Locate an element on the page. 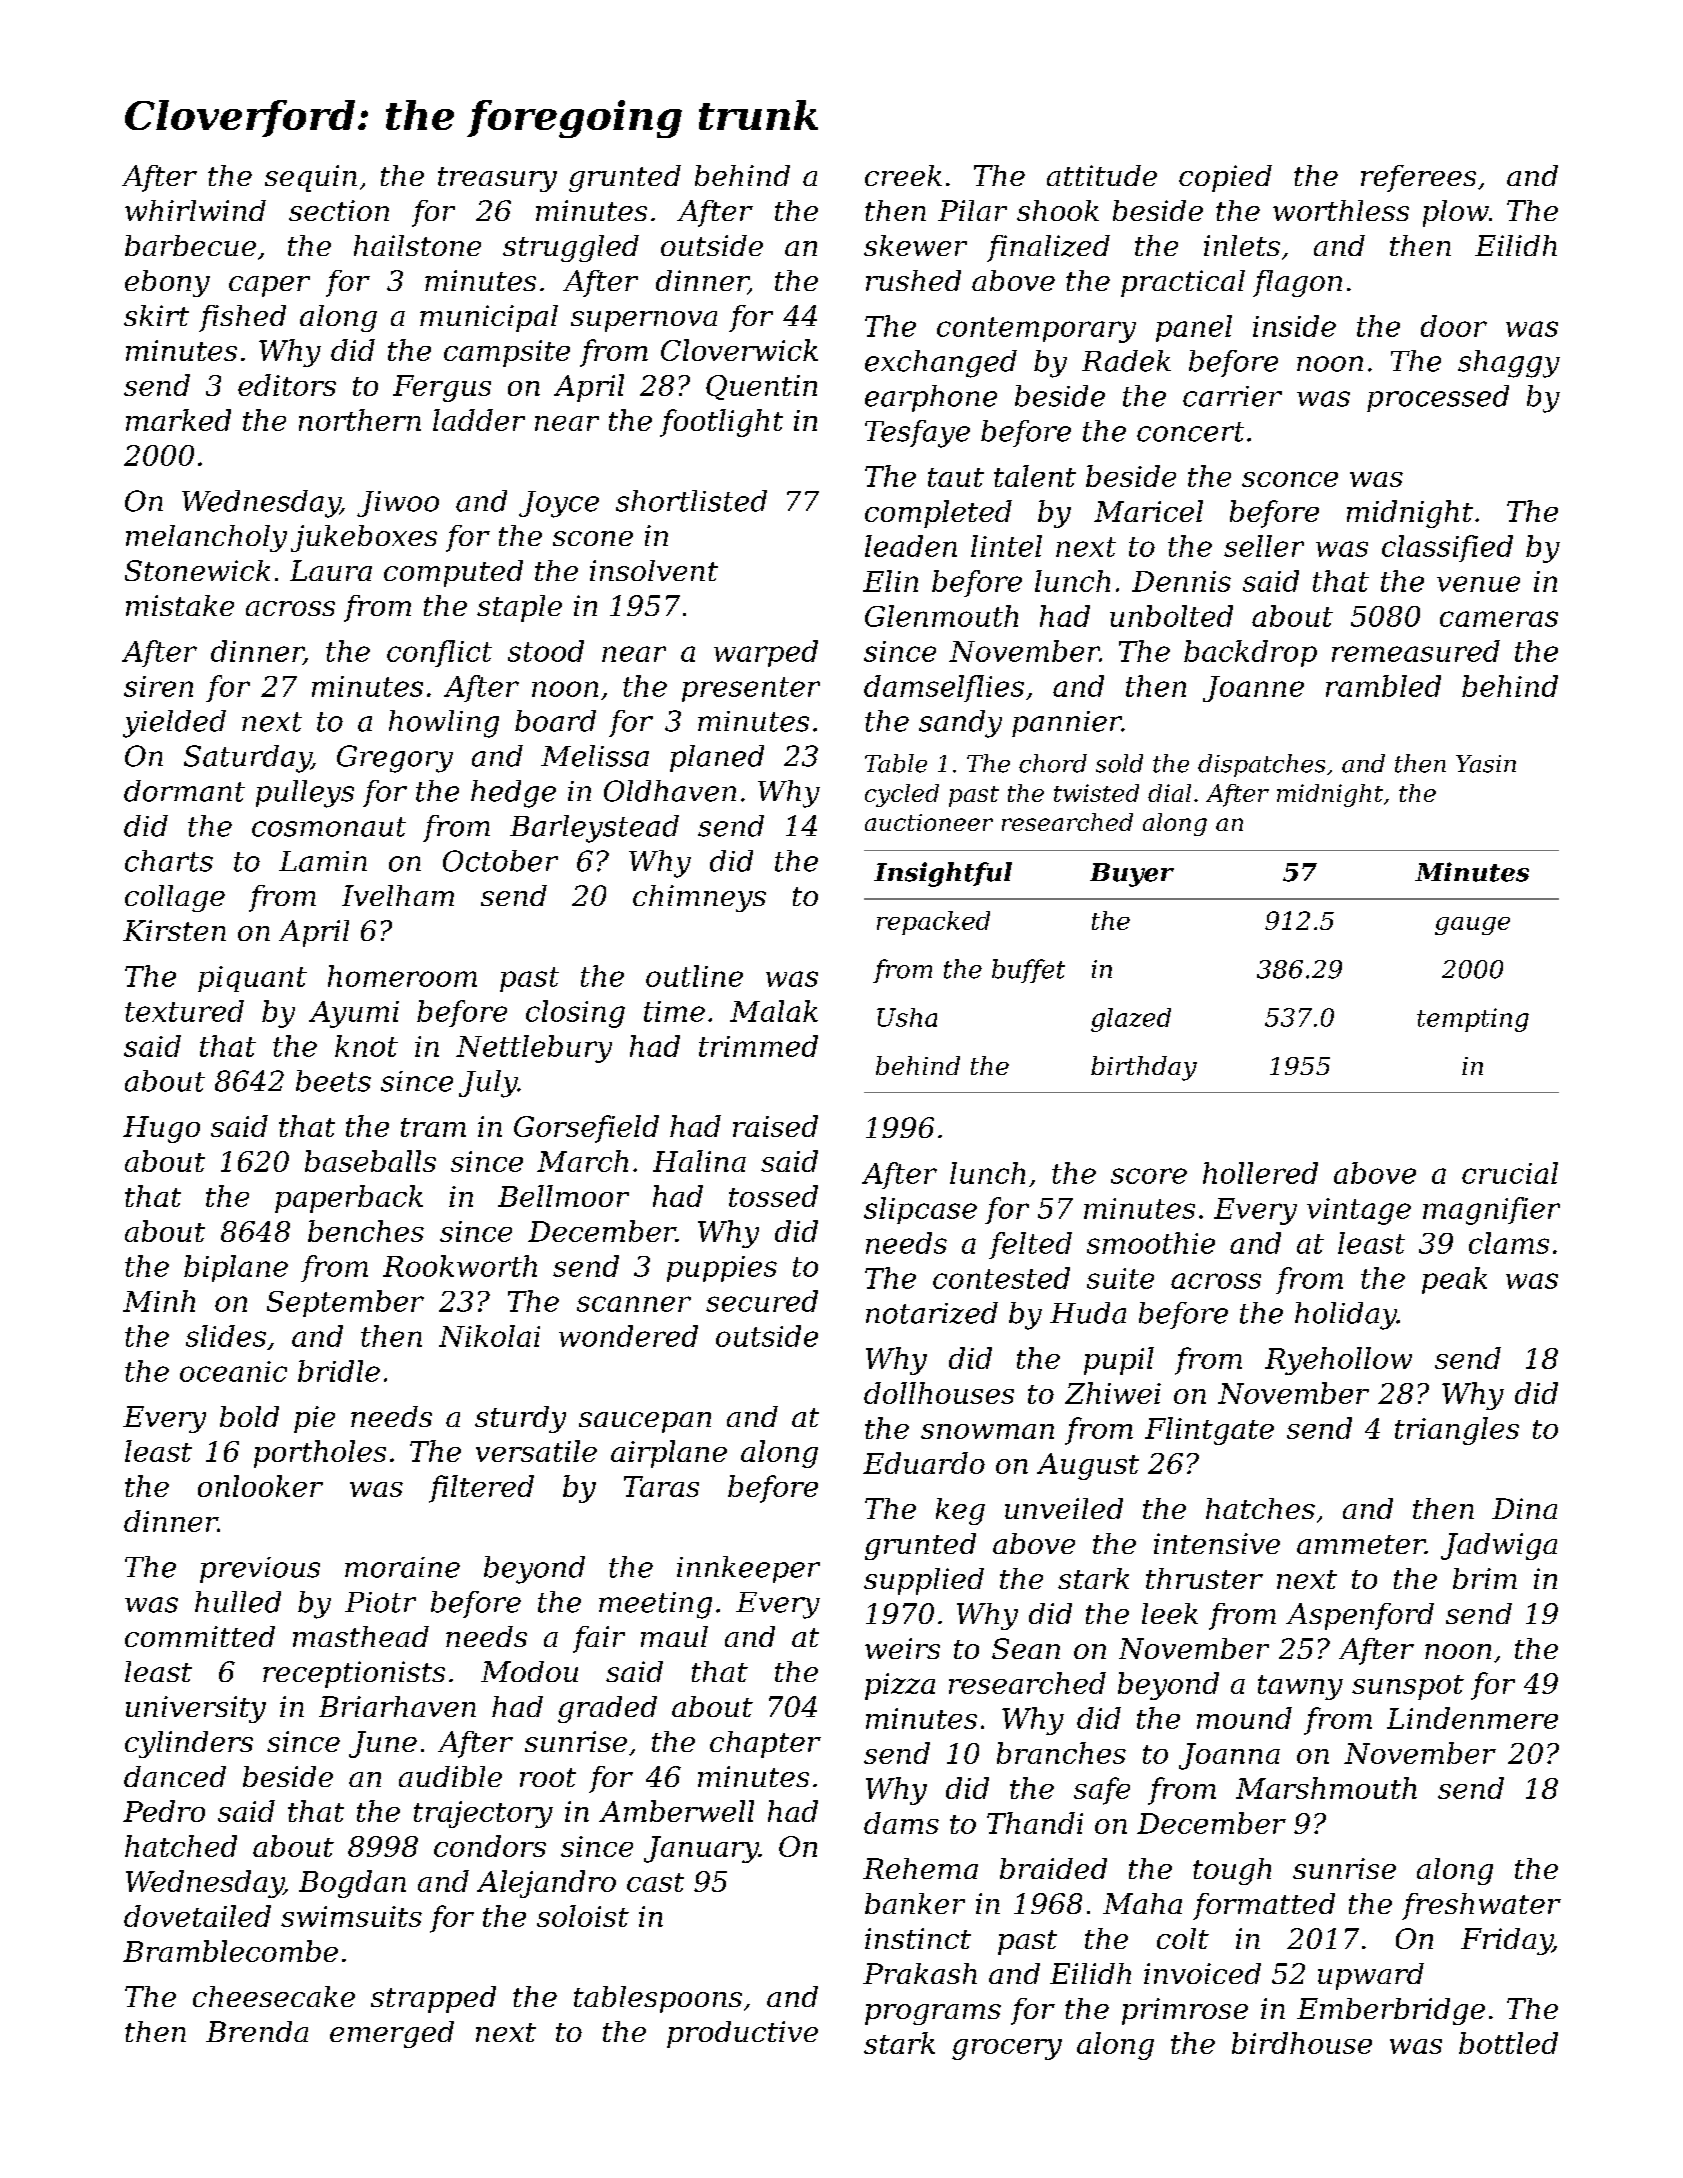 The width and height of the image is (1683, 2178). onlooker is located at coordinates (260, 1486).
